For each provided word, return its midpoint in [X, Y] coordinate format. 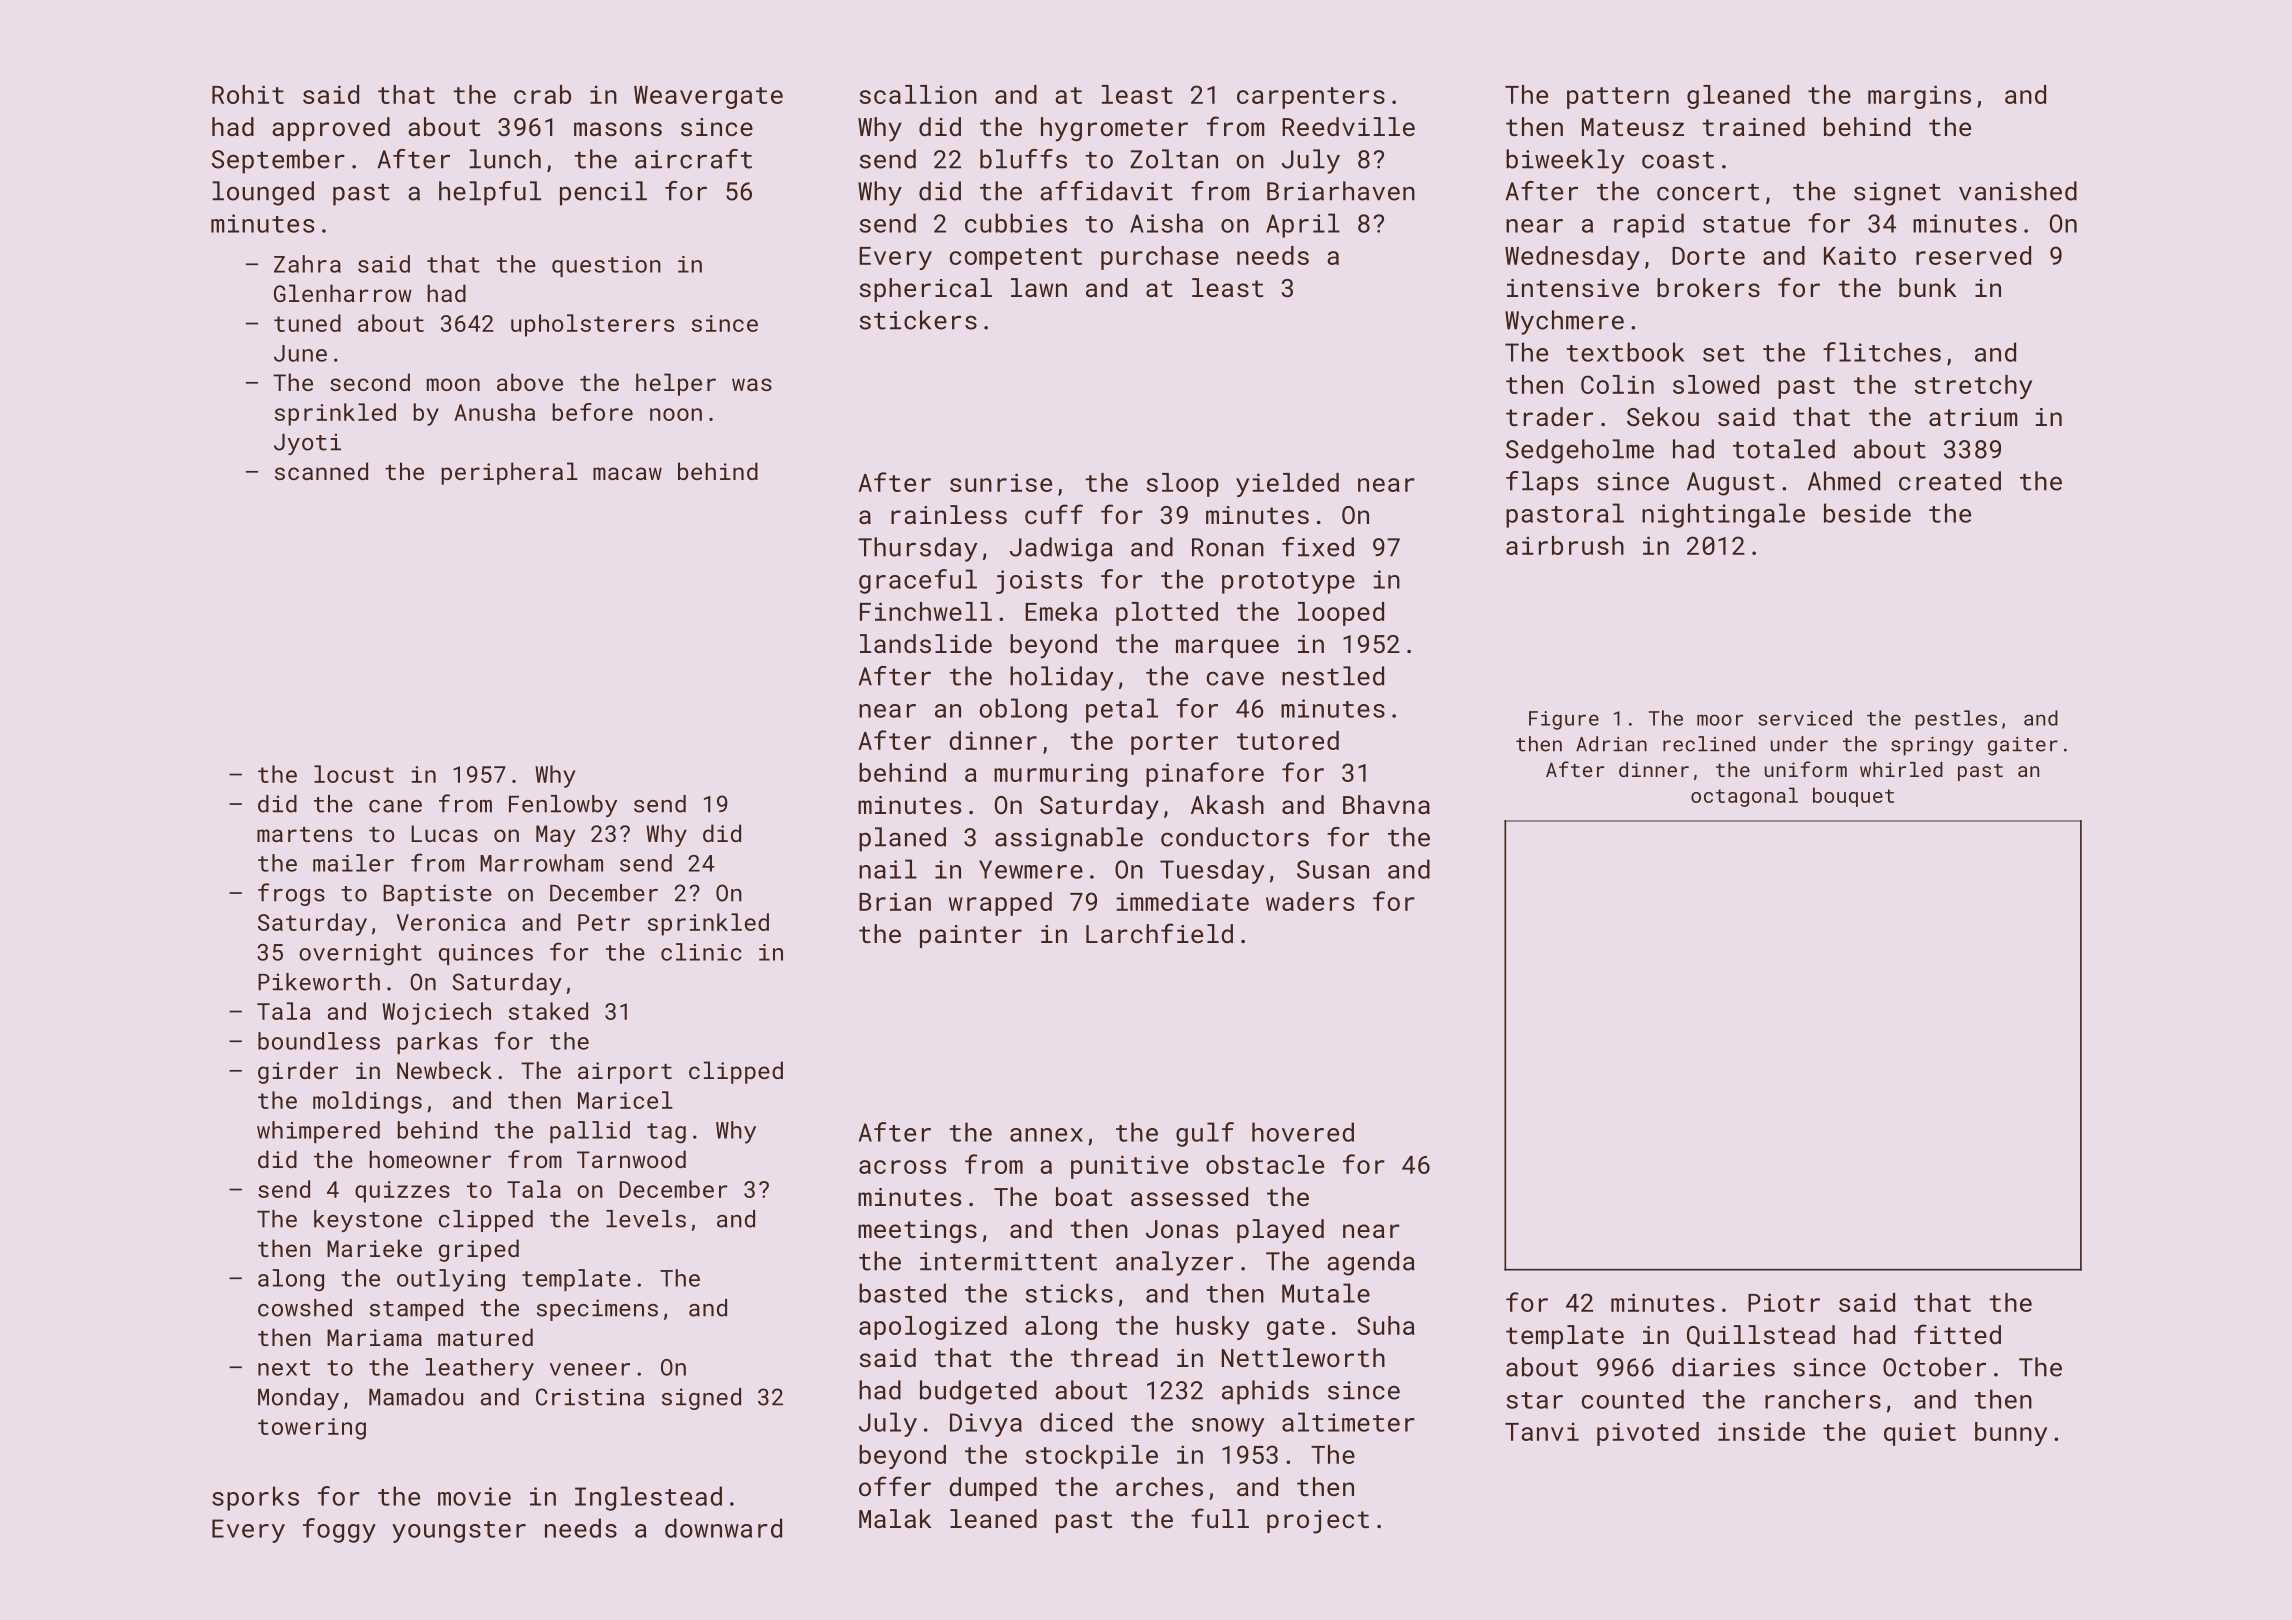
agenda [1371, 1263]
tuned [307, 323]
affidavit [1106, 191]
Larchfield [1159, 933]
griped [479, 1250]
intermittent [1008, 1261]
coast [1678, 160]
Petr [604, 922]
